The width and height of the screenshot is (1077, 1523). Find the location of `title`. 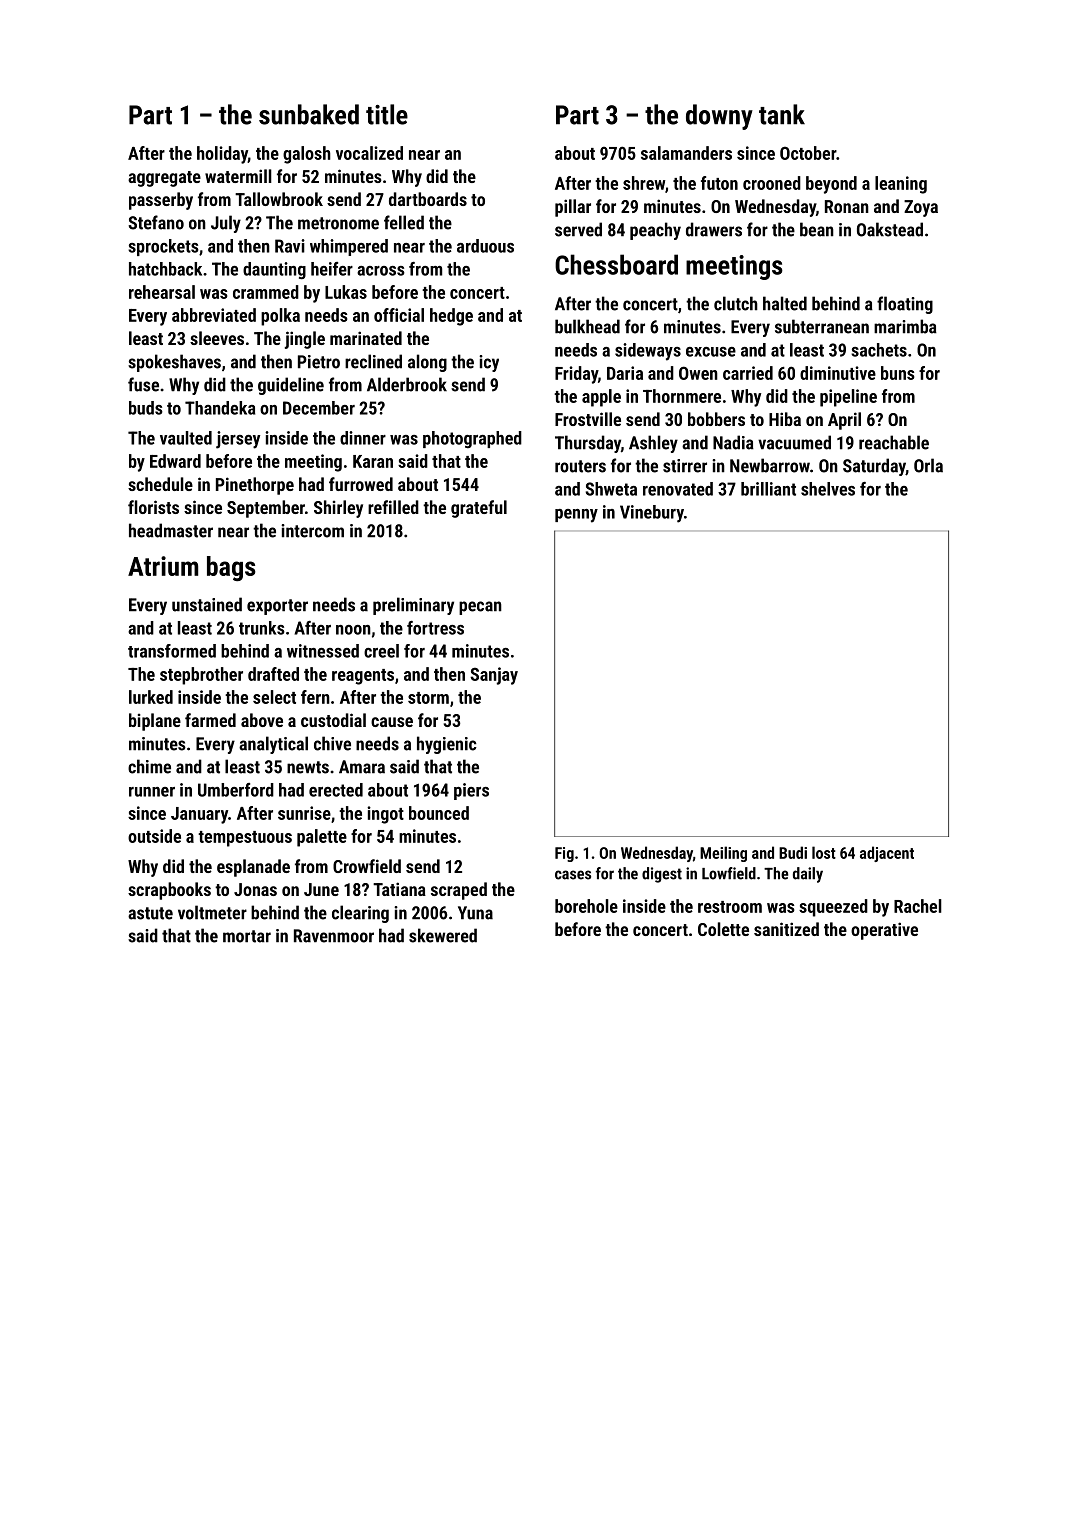

title is located at coordinates (387, 114).
